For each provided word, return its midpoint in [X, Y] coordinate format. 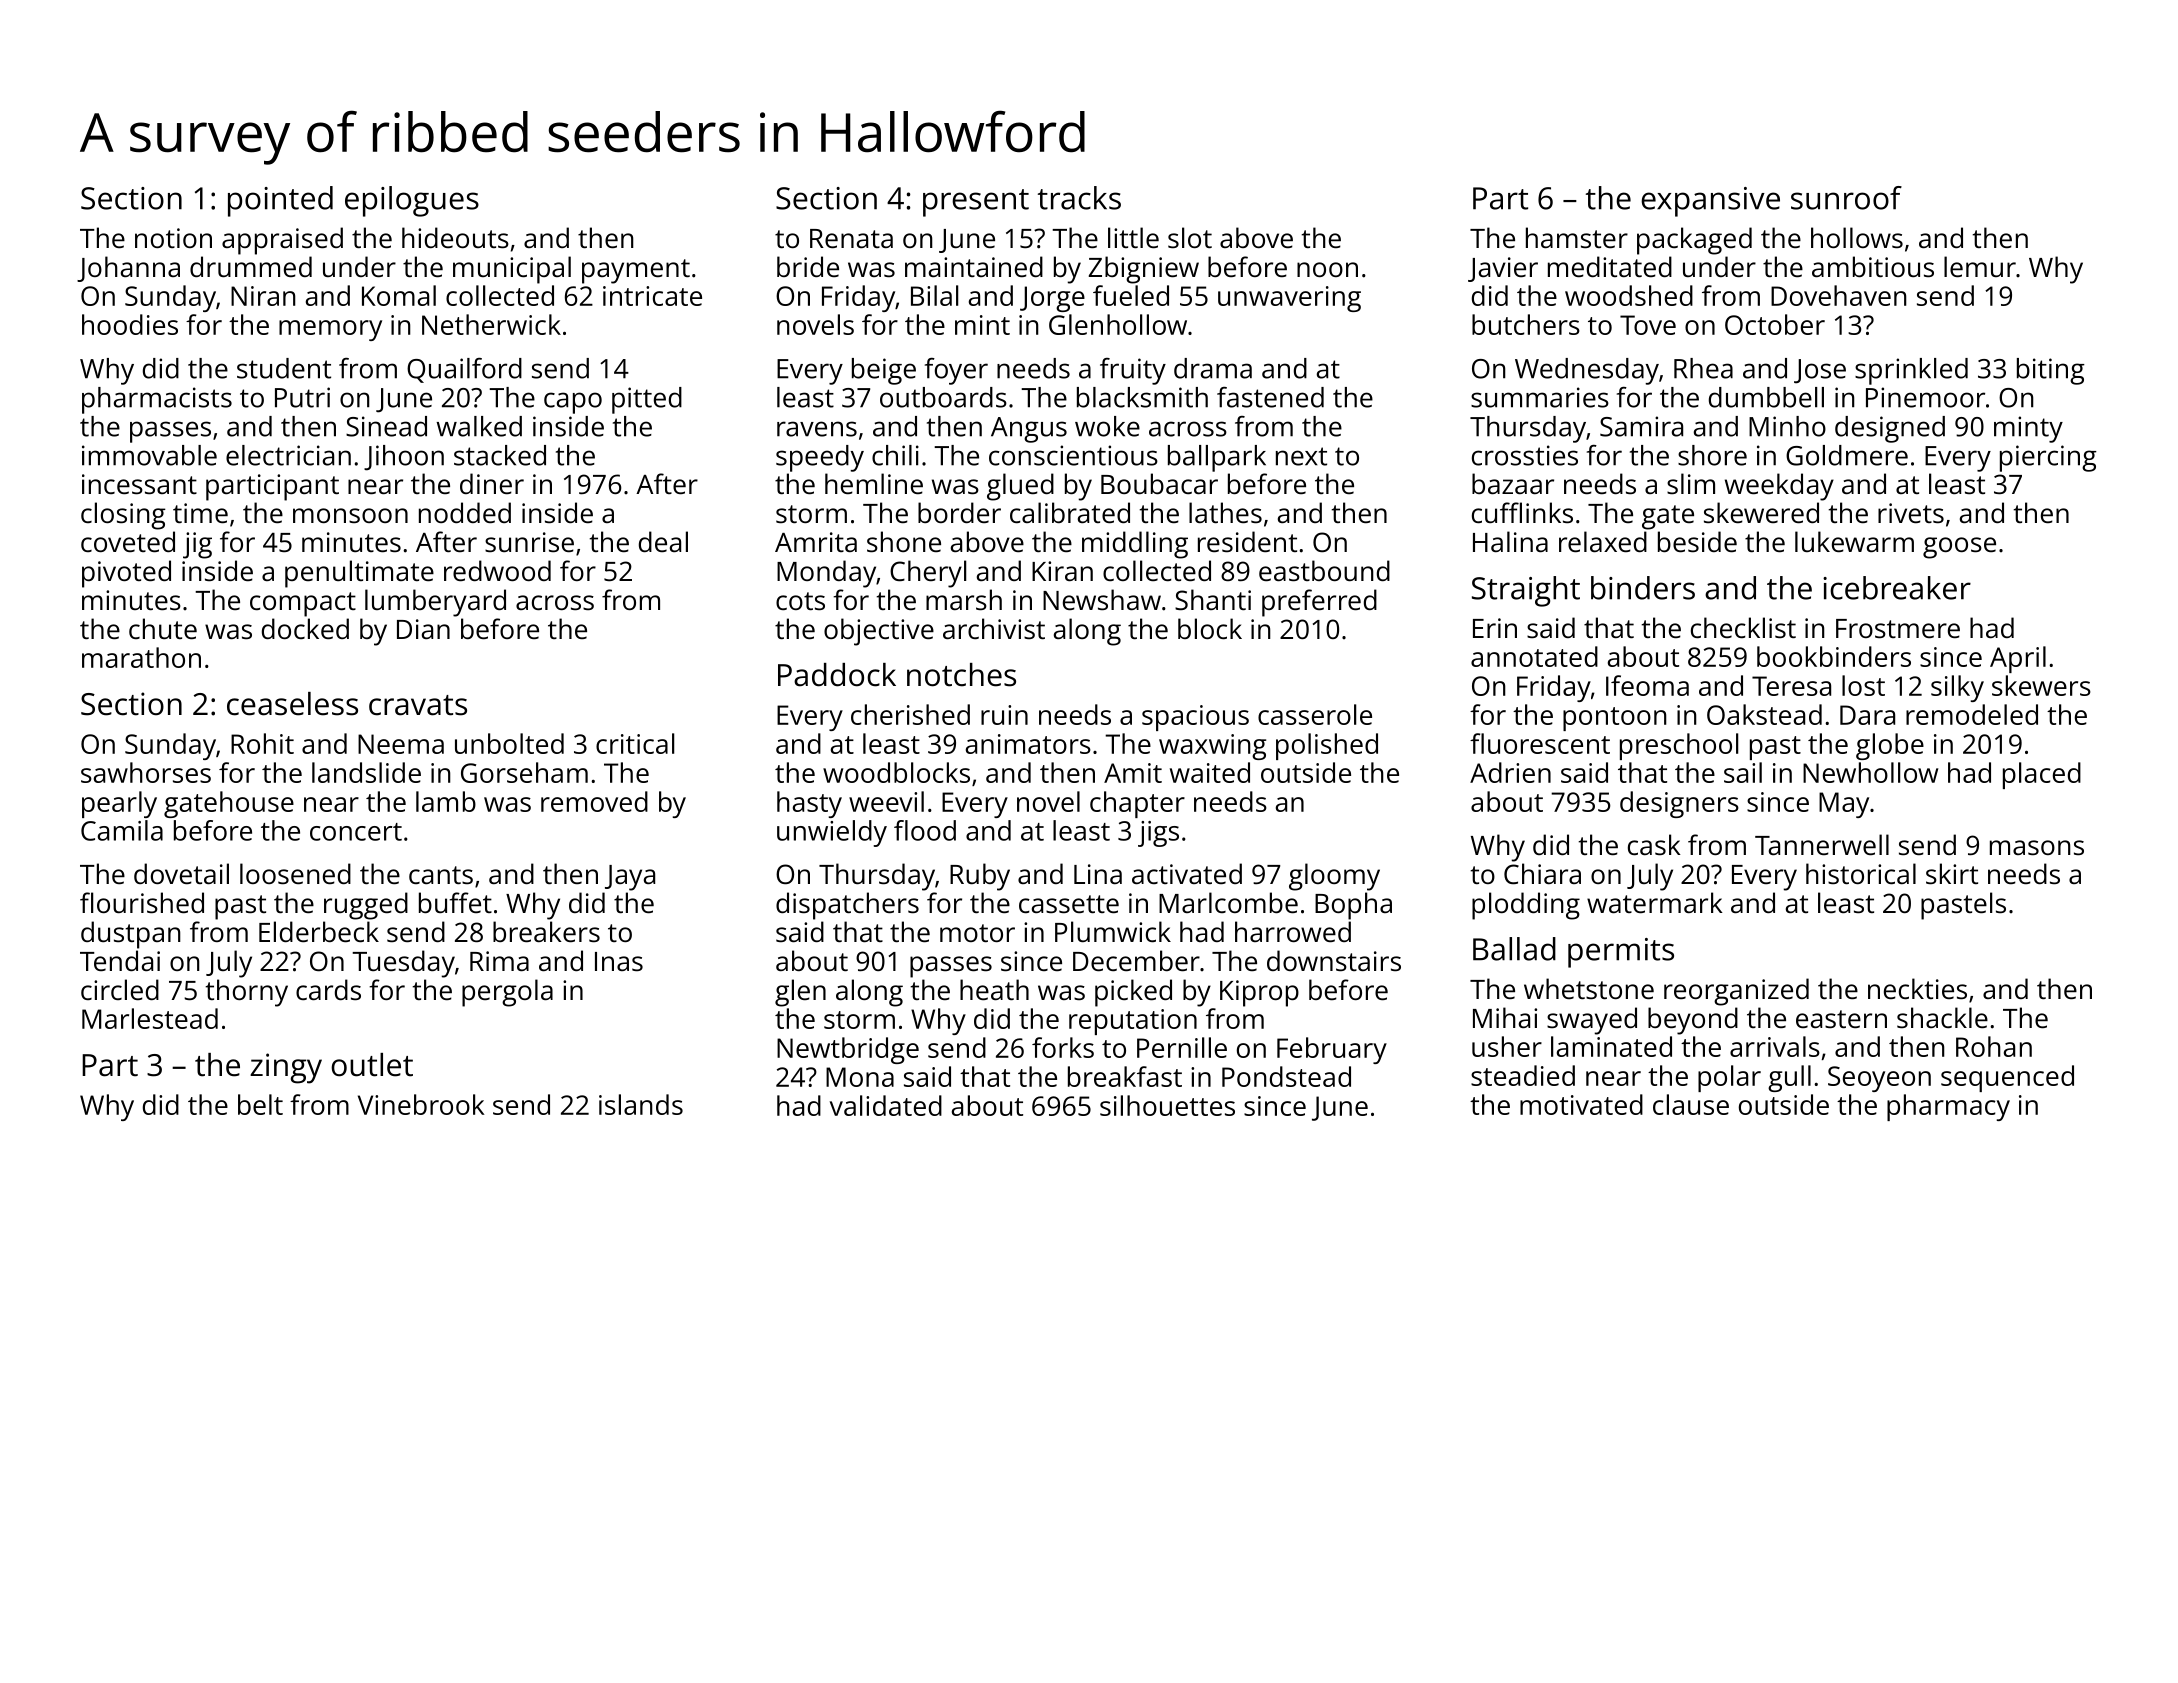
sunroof [1846, 198]
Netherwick [491, 324]
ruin [1004, 715]
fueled [1131, 295]
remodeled [1972, 714]
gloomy [1334, 877]
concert [356, 832]
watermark [1655, 903]
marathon [141, 657]
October [1775, 324]
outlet [372, 1065]
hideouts [455, 238]
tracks [1079, 198]
